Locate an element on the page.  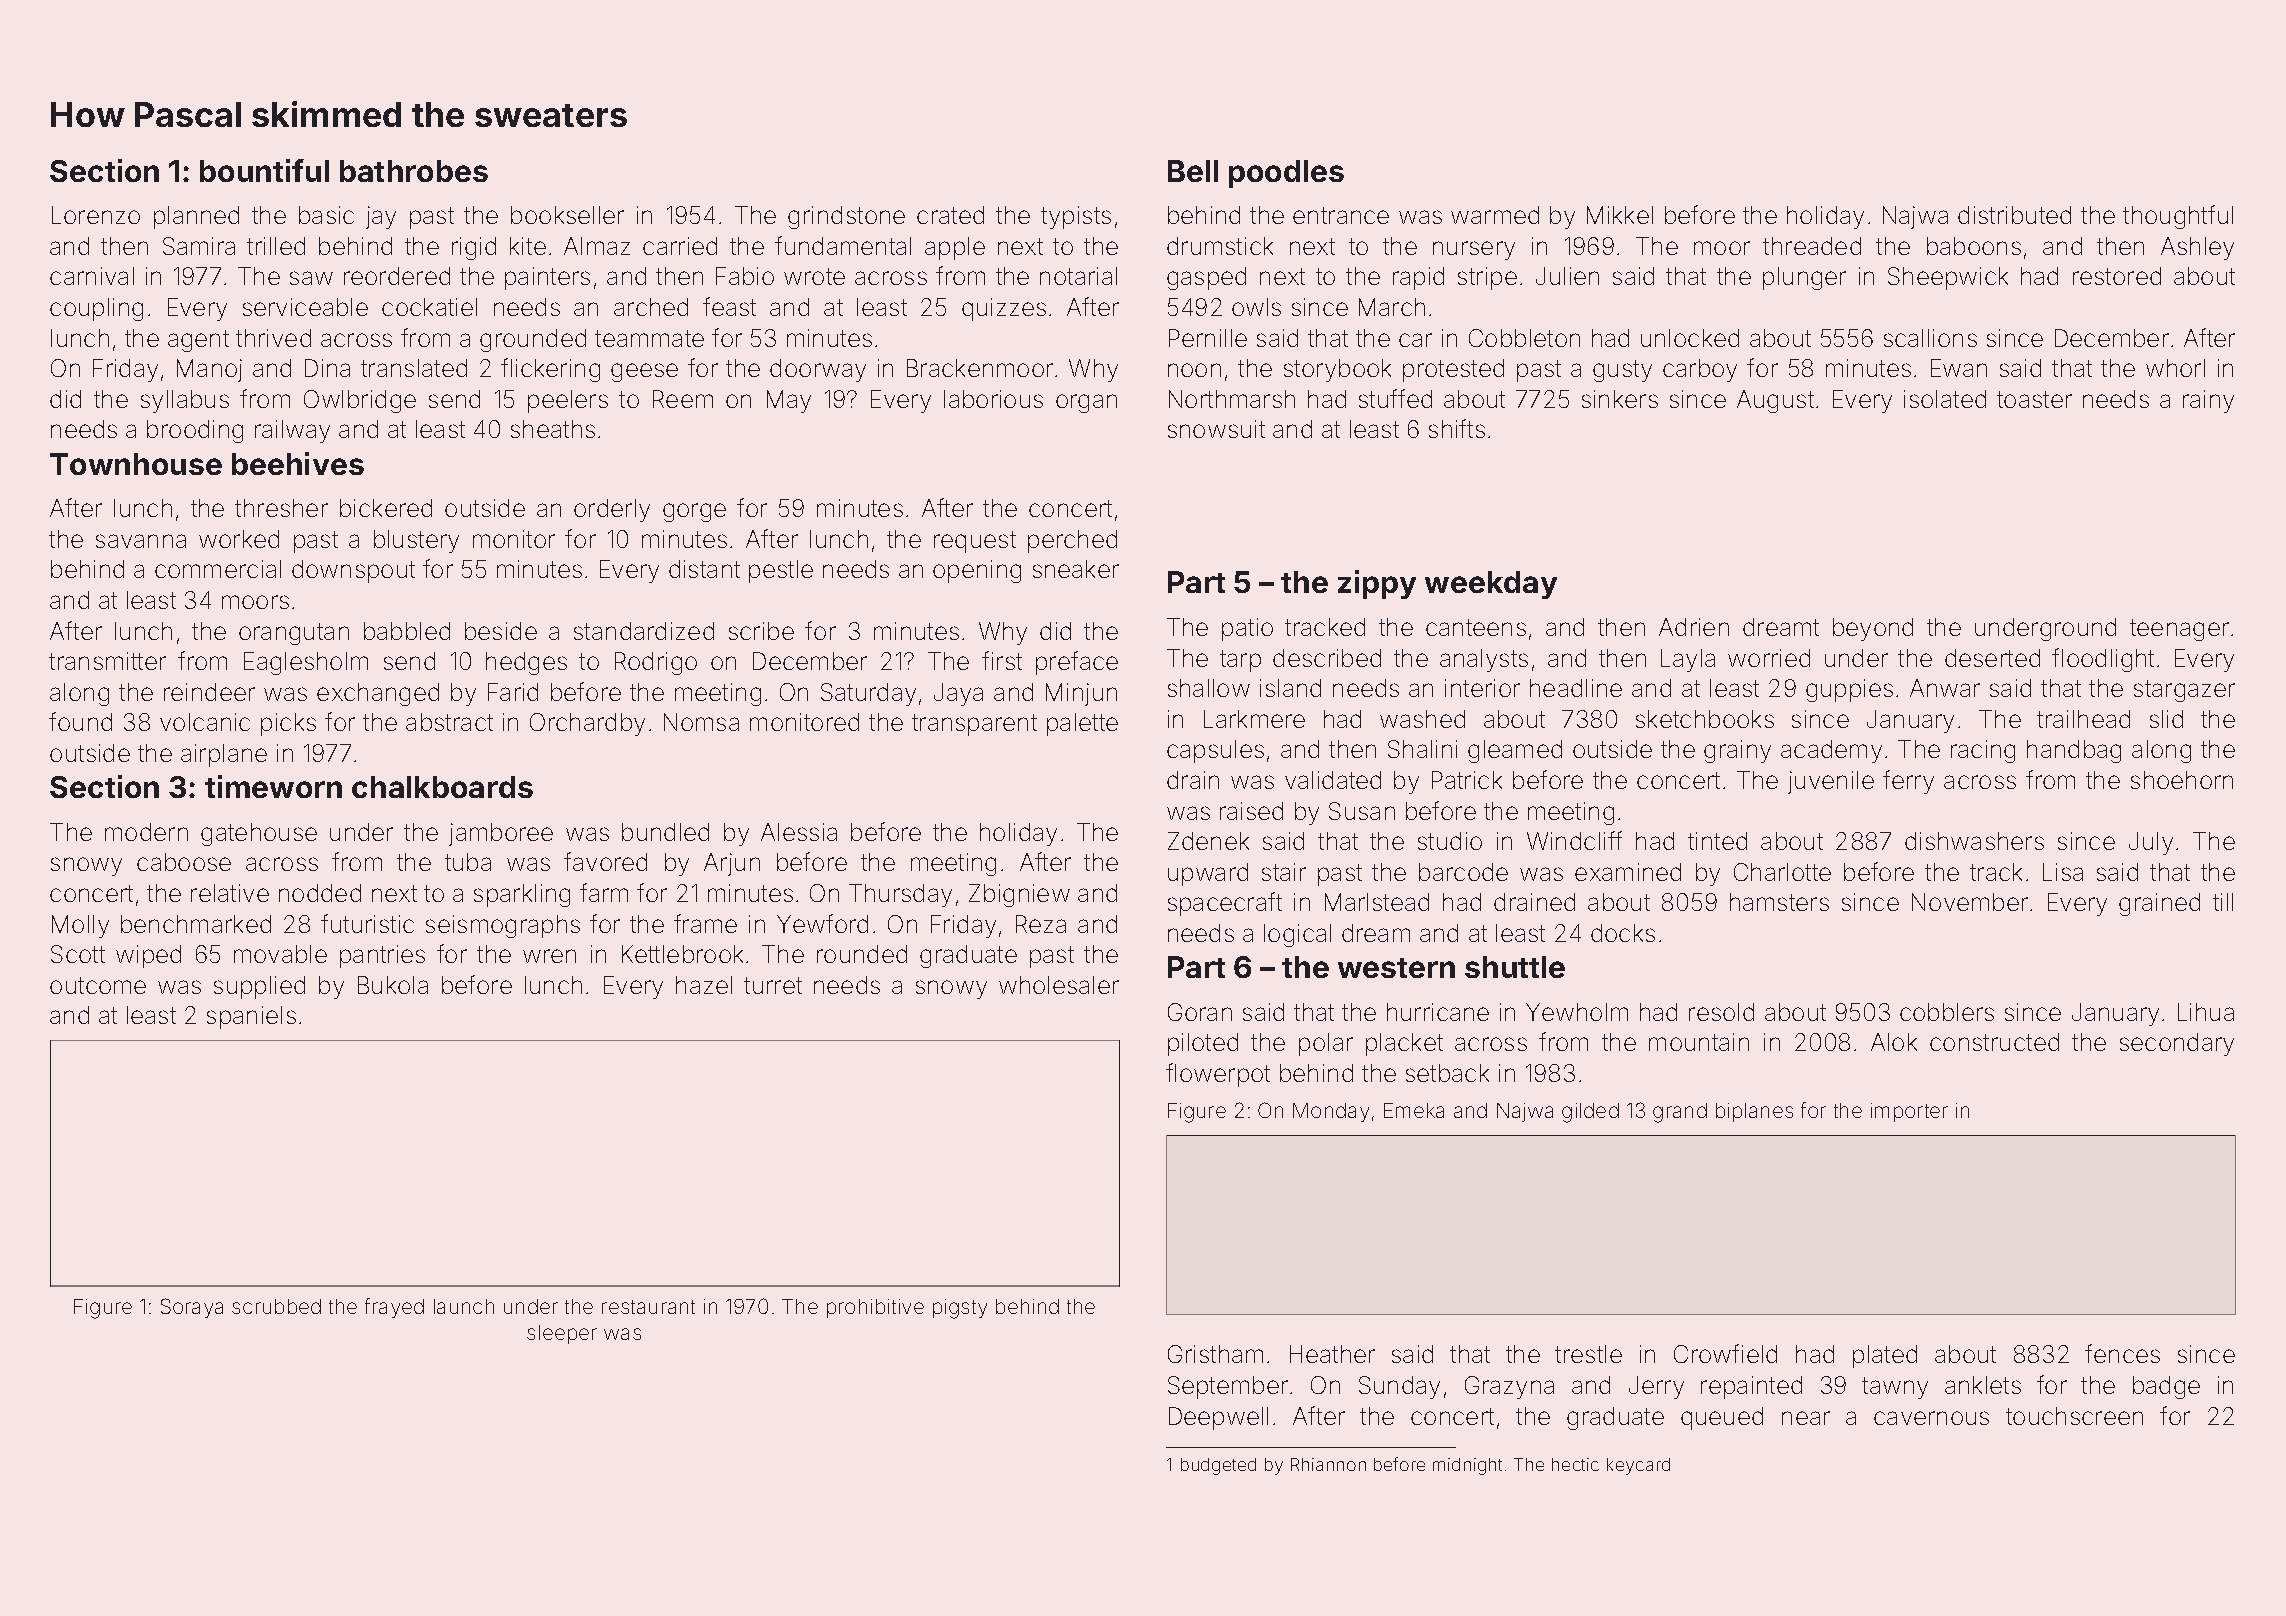
sleeper is located at coordinates (562, 1334).
